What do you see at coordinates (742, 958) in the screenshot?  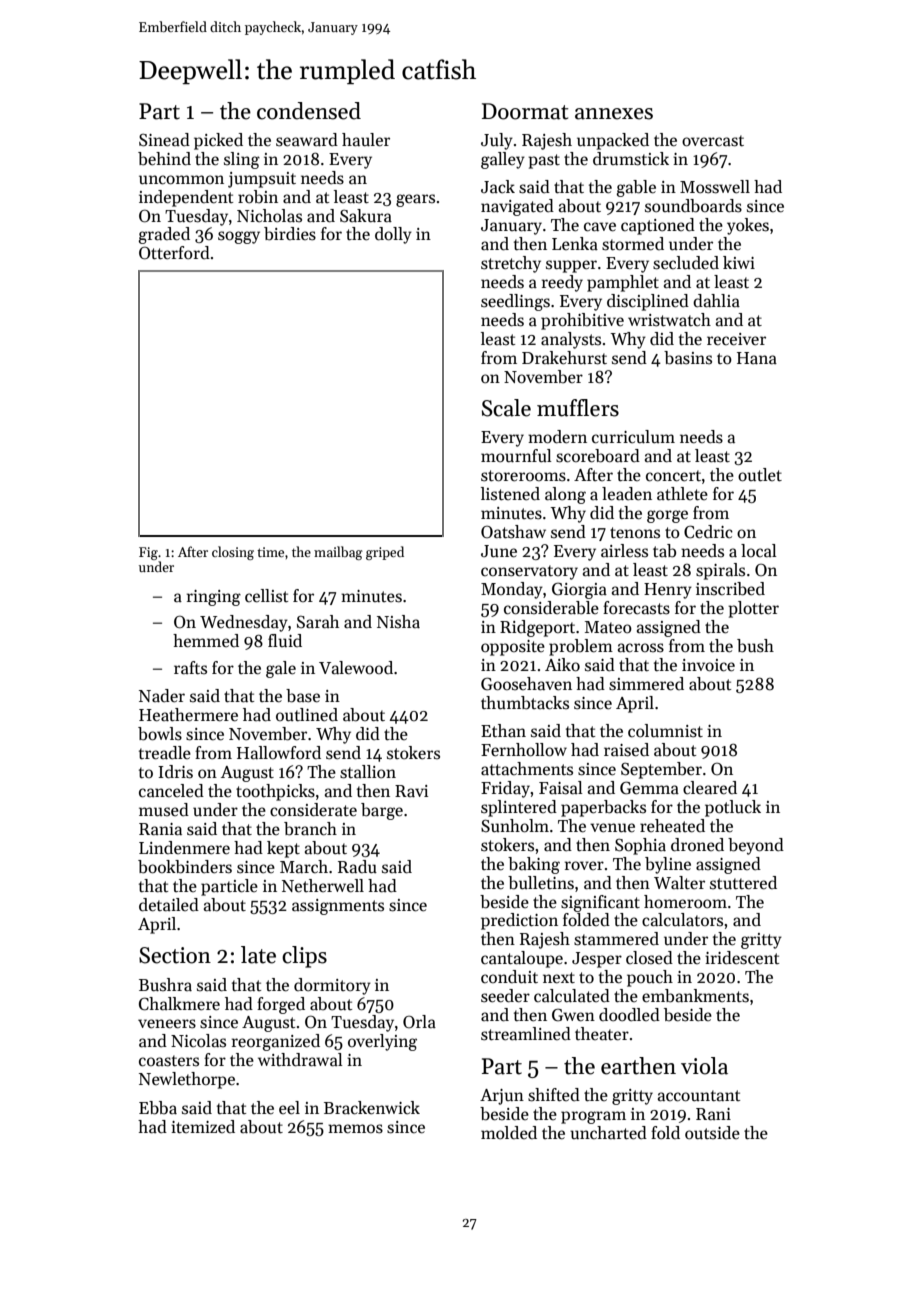 I see `iridescent` at bounding box center [742, 958].
